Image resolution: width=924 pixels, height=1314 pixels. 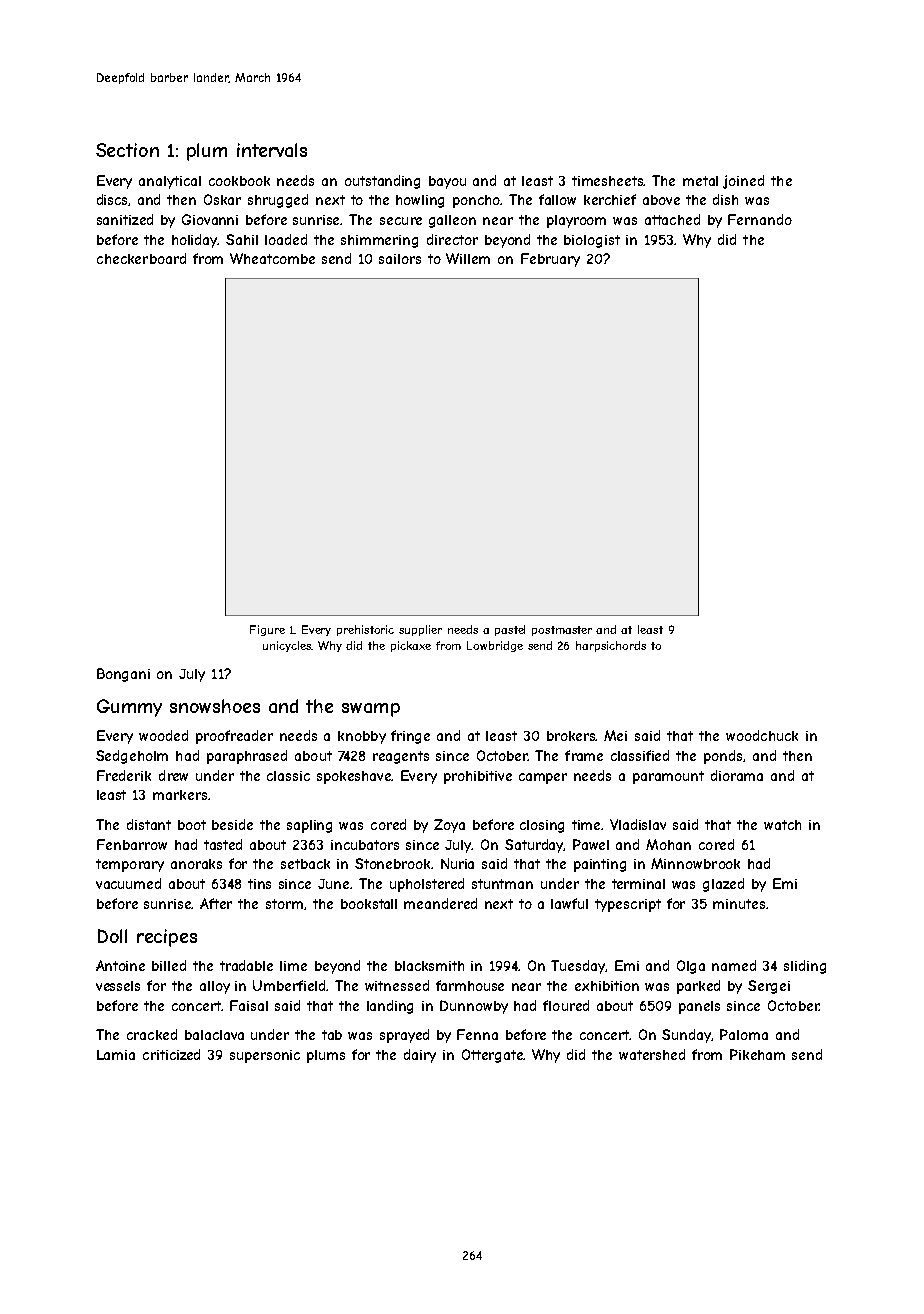 What do you see at coordinates (382, 182) in the screenshot?
I see `outstanding` at bounding box center [382, 182].
